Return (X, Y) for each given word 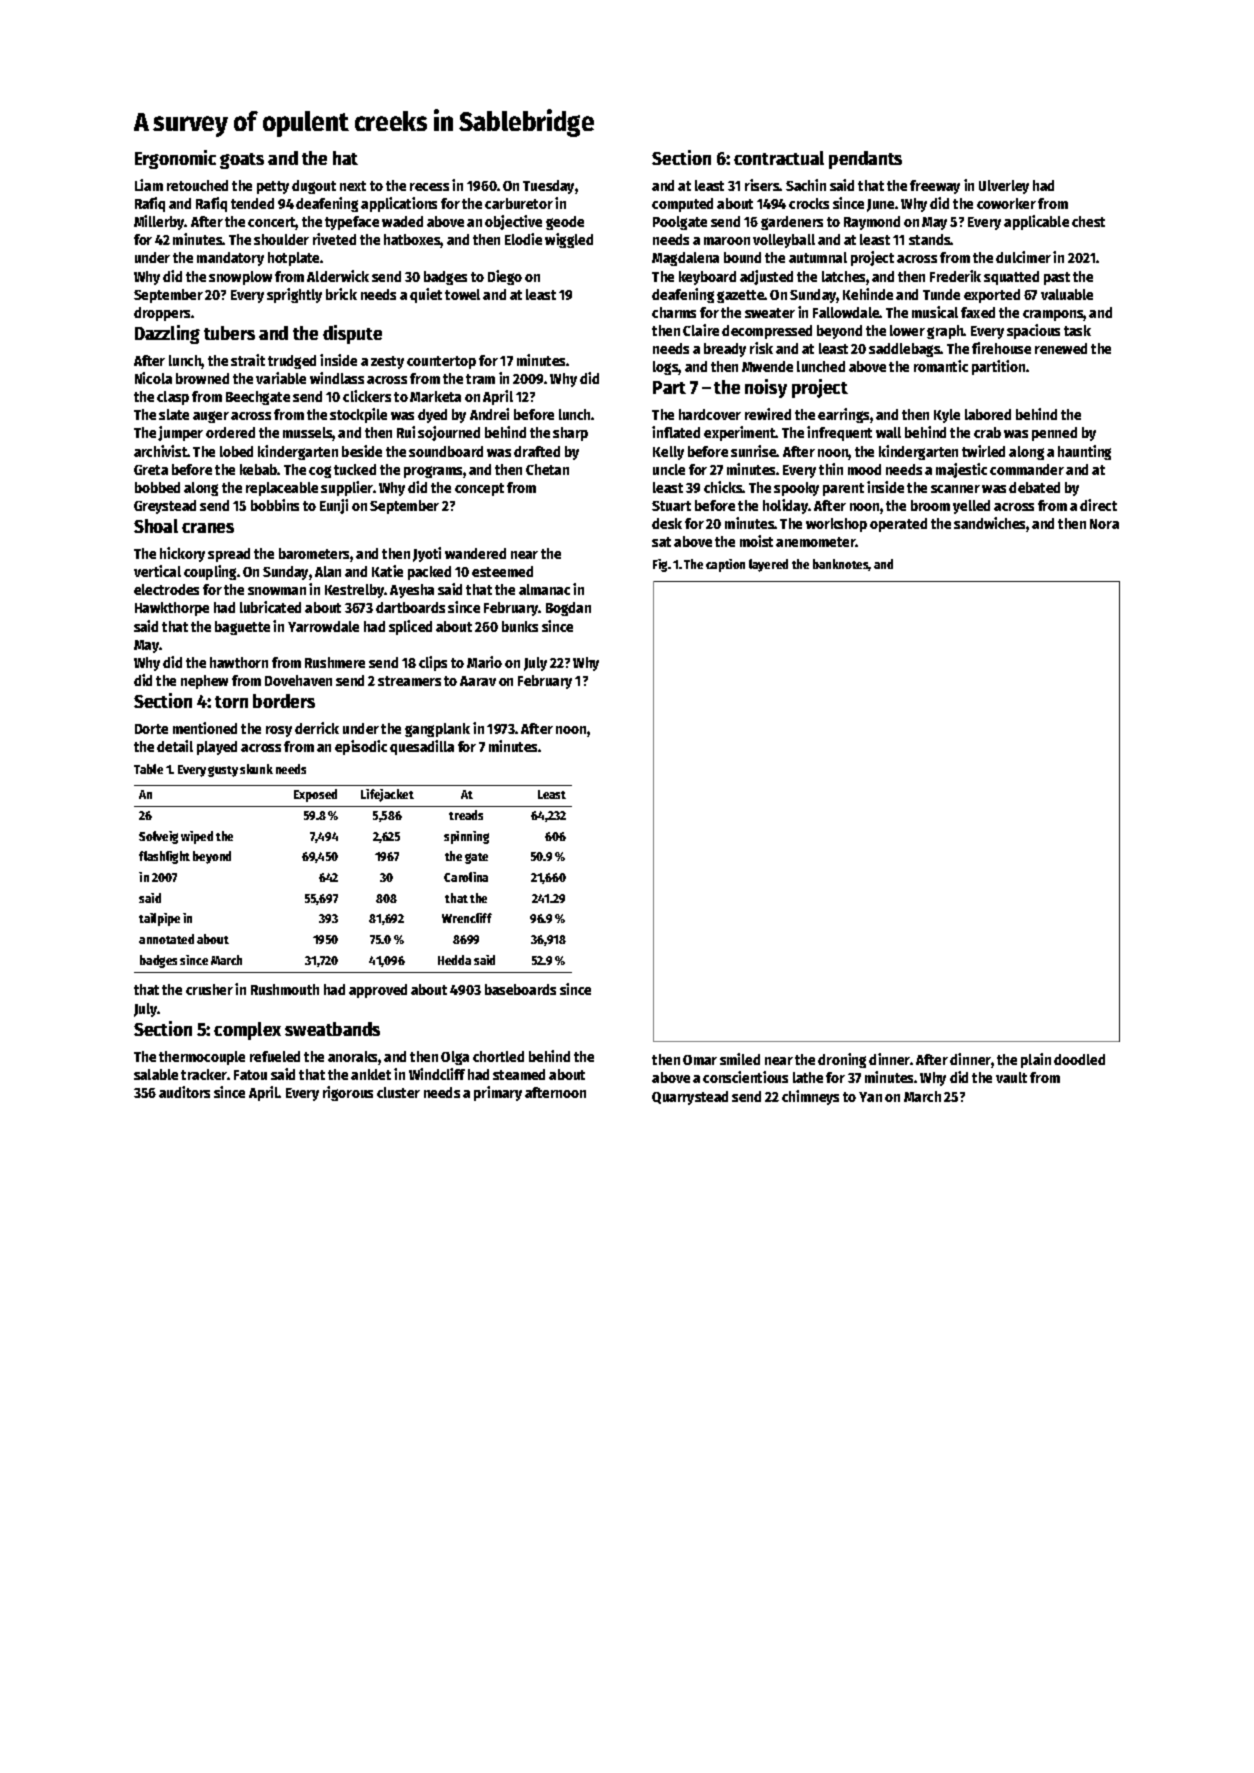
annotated (166, 939)
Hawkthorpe (172, 609)
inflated (676, 432)
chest (1088, 221)
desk (667, 523)
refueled (275, 1056)
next (353, 186)
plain (1036, 1060)
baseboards (520, 989)
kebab (259, 469)
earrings (843, 415)
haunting (1084, 452)
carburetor (519, 203)
